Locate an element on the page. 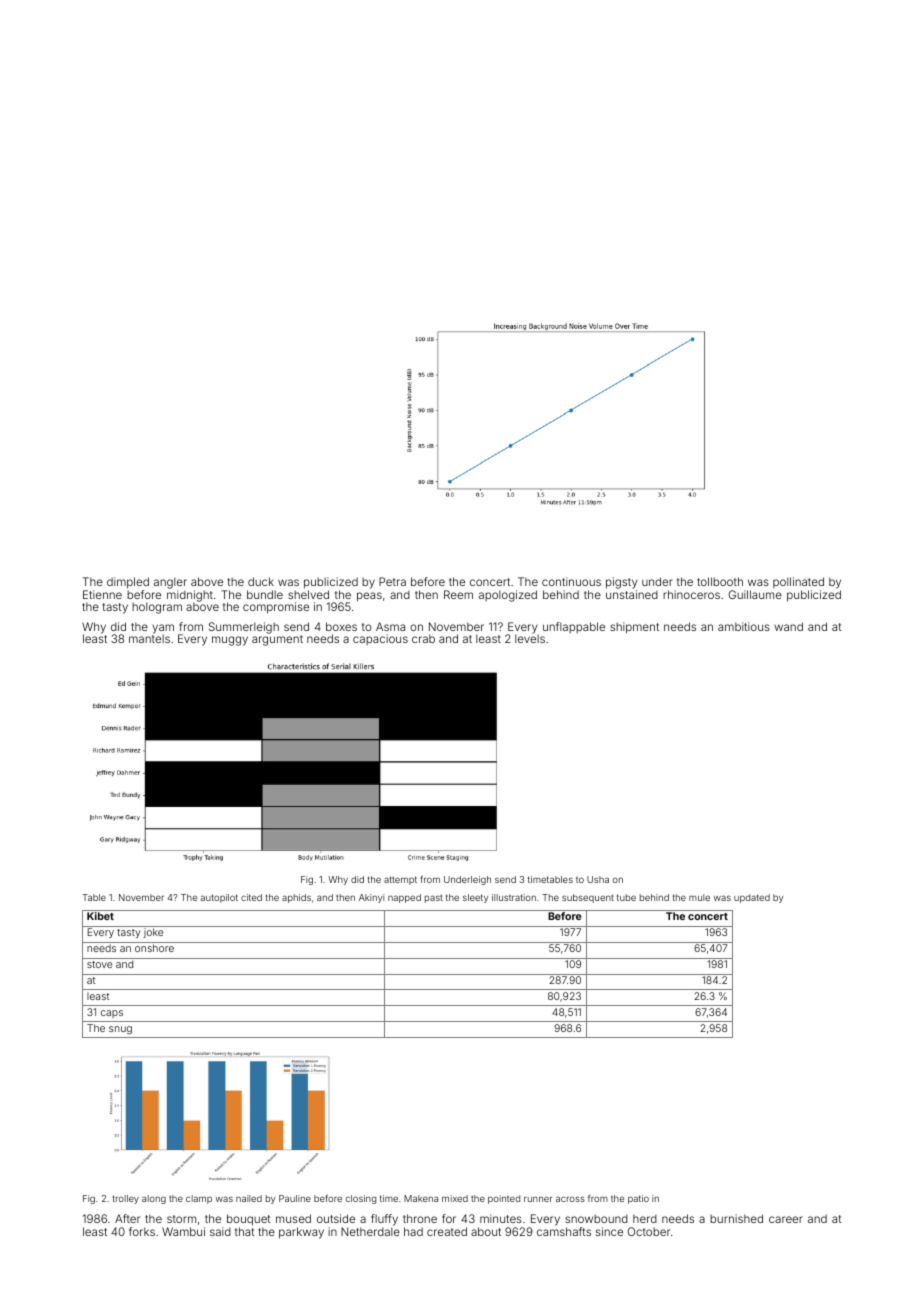  yam is located at coordinates (163, 629).
